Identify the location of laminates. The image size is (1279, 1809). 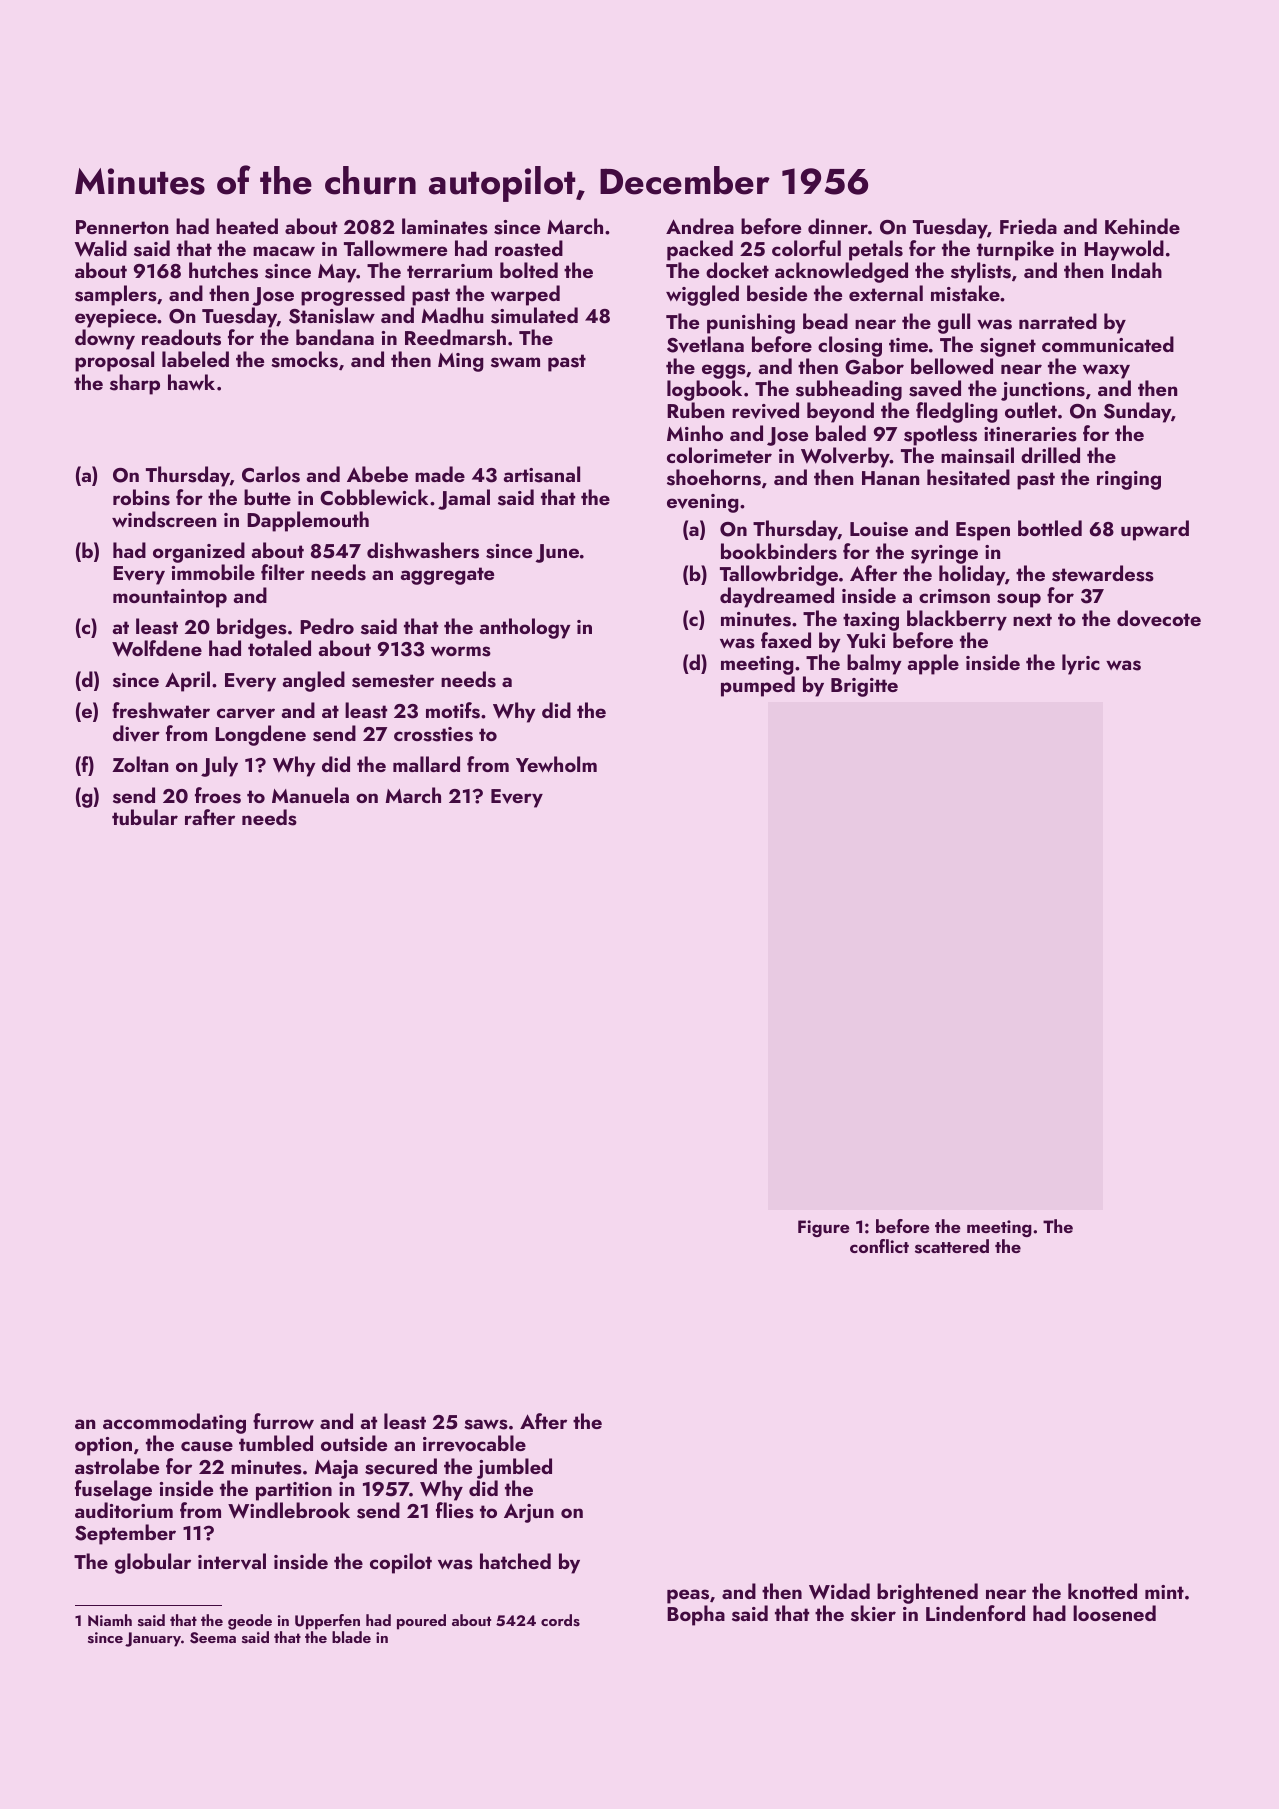
(445, 226).
